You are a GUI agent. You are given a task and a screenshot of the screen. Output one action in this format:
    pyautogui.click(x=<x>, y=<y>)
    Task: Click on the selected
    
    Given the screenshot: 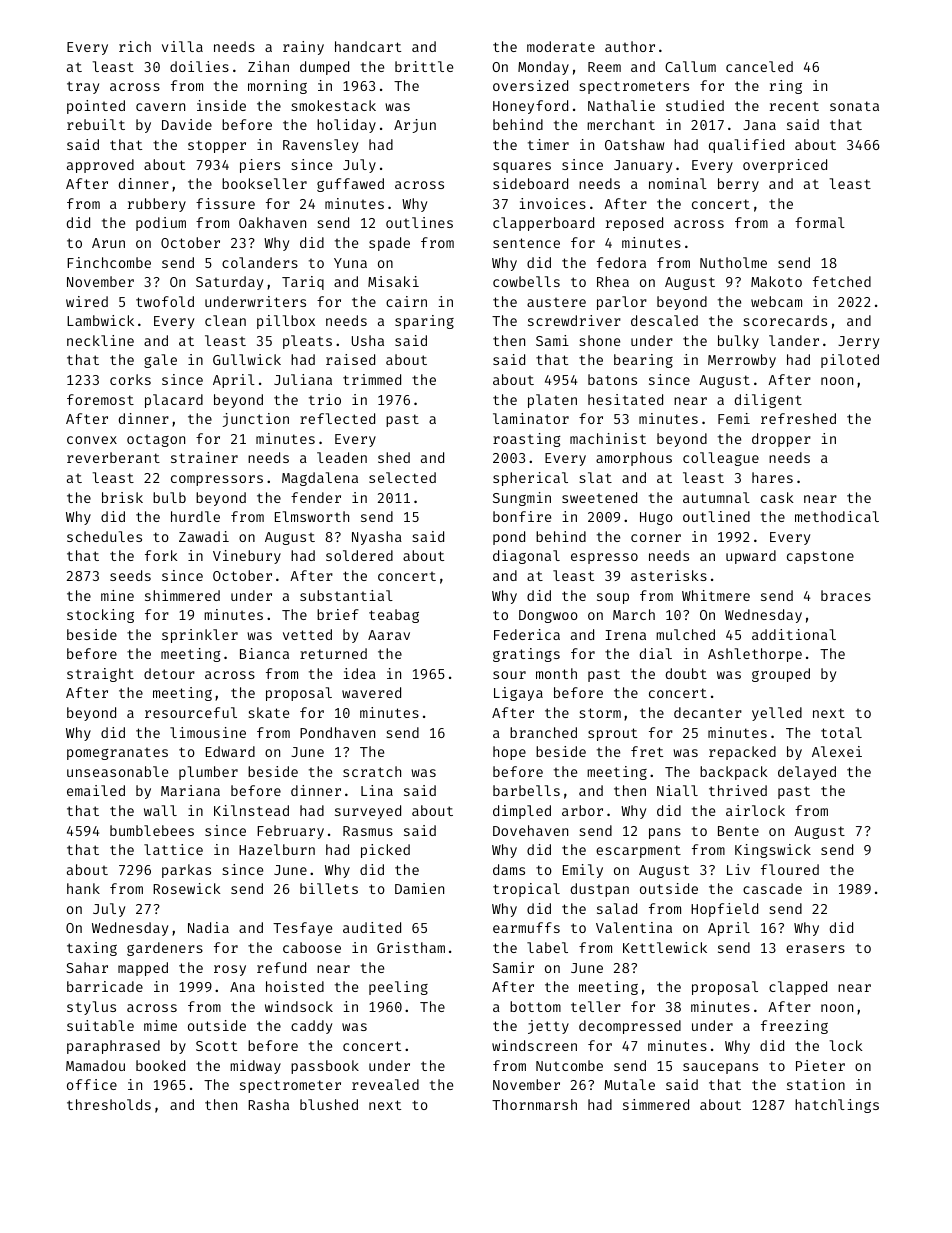 What is the action you would take?
    pyautogui.click(x=402, y=477)
